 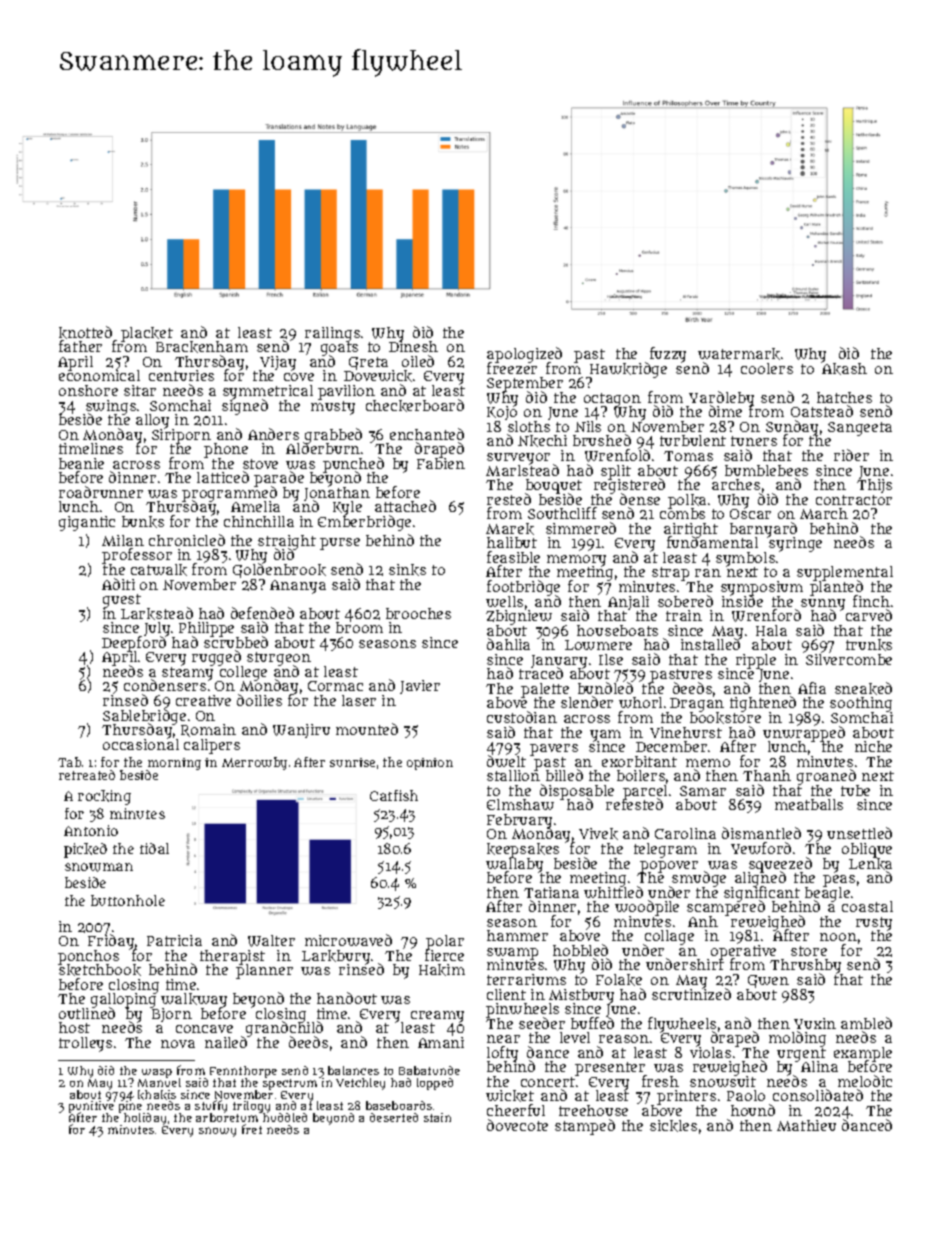 What do you see at coordinates (551, 892) in the image?
I see `Tatiana` at bounding box center [551, 892].
